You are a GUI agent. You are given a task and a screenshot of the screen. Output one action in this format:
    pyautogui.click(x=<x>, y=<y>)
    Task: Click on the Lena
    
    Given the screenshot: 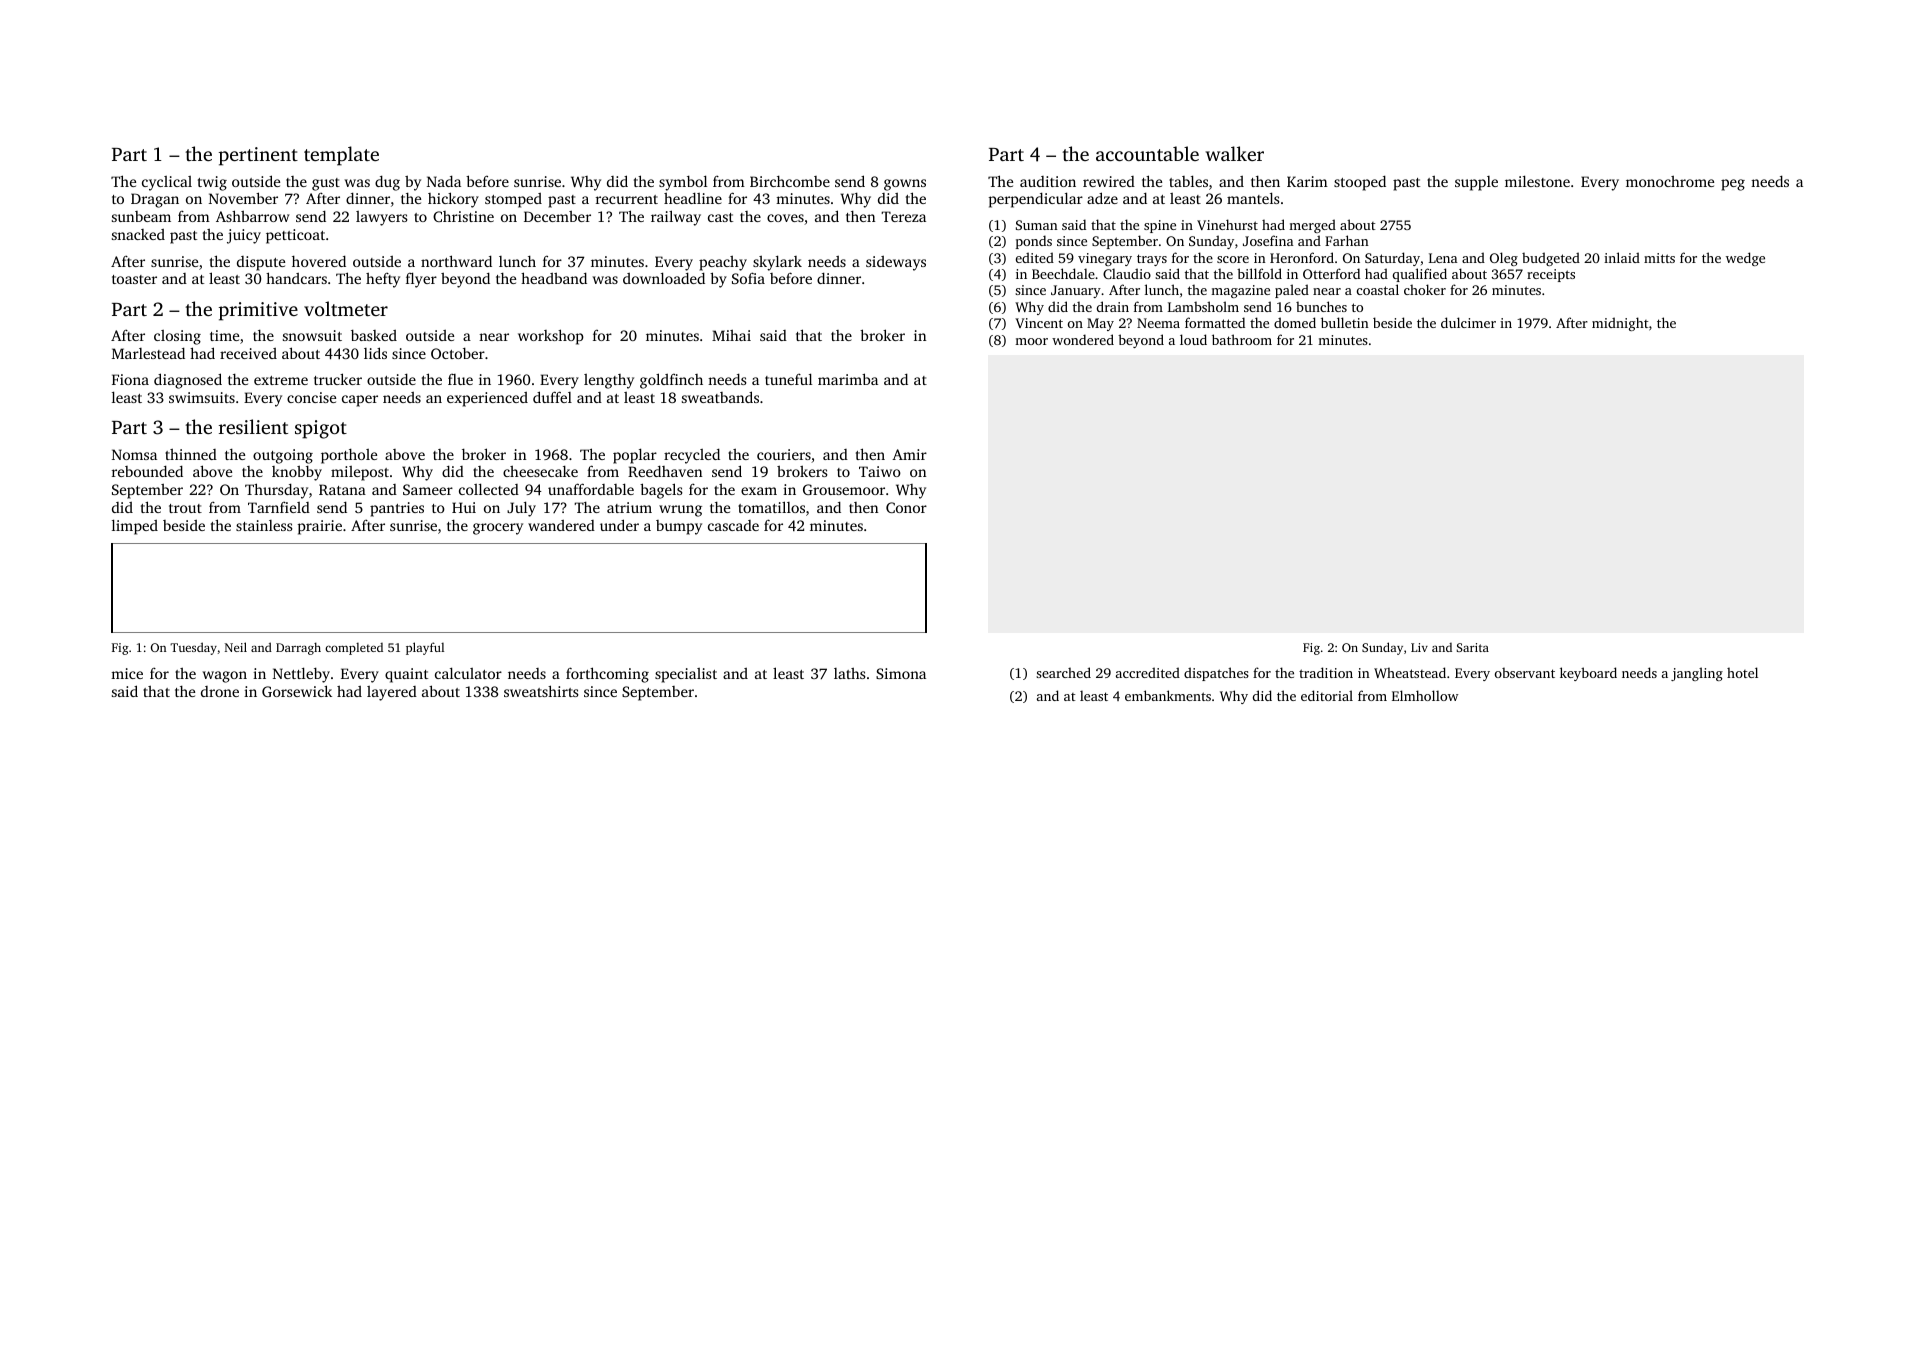 What is the action you would take?
    pyautogui.click(x=1443, y=258)
